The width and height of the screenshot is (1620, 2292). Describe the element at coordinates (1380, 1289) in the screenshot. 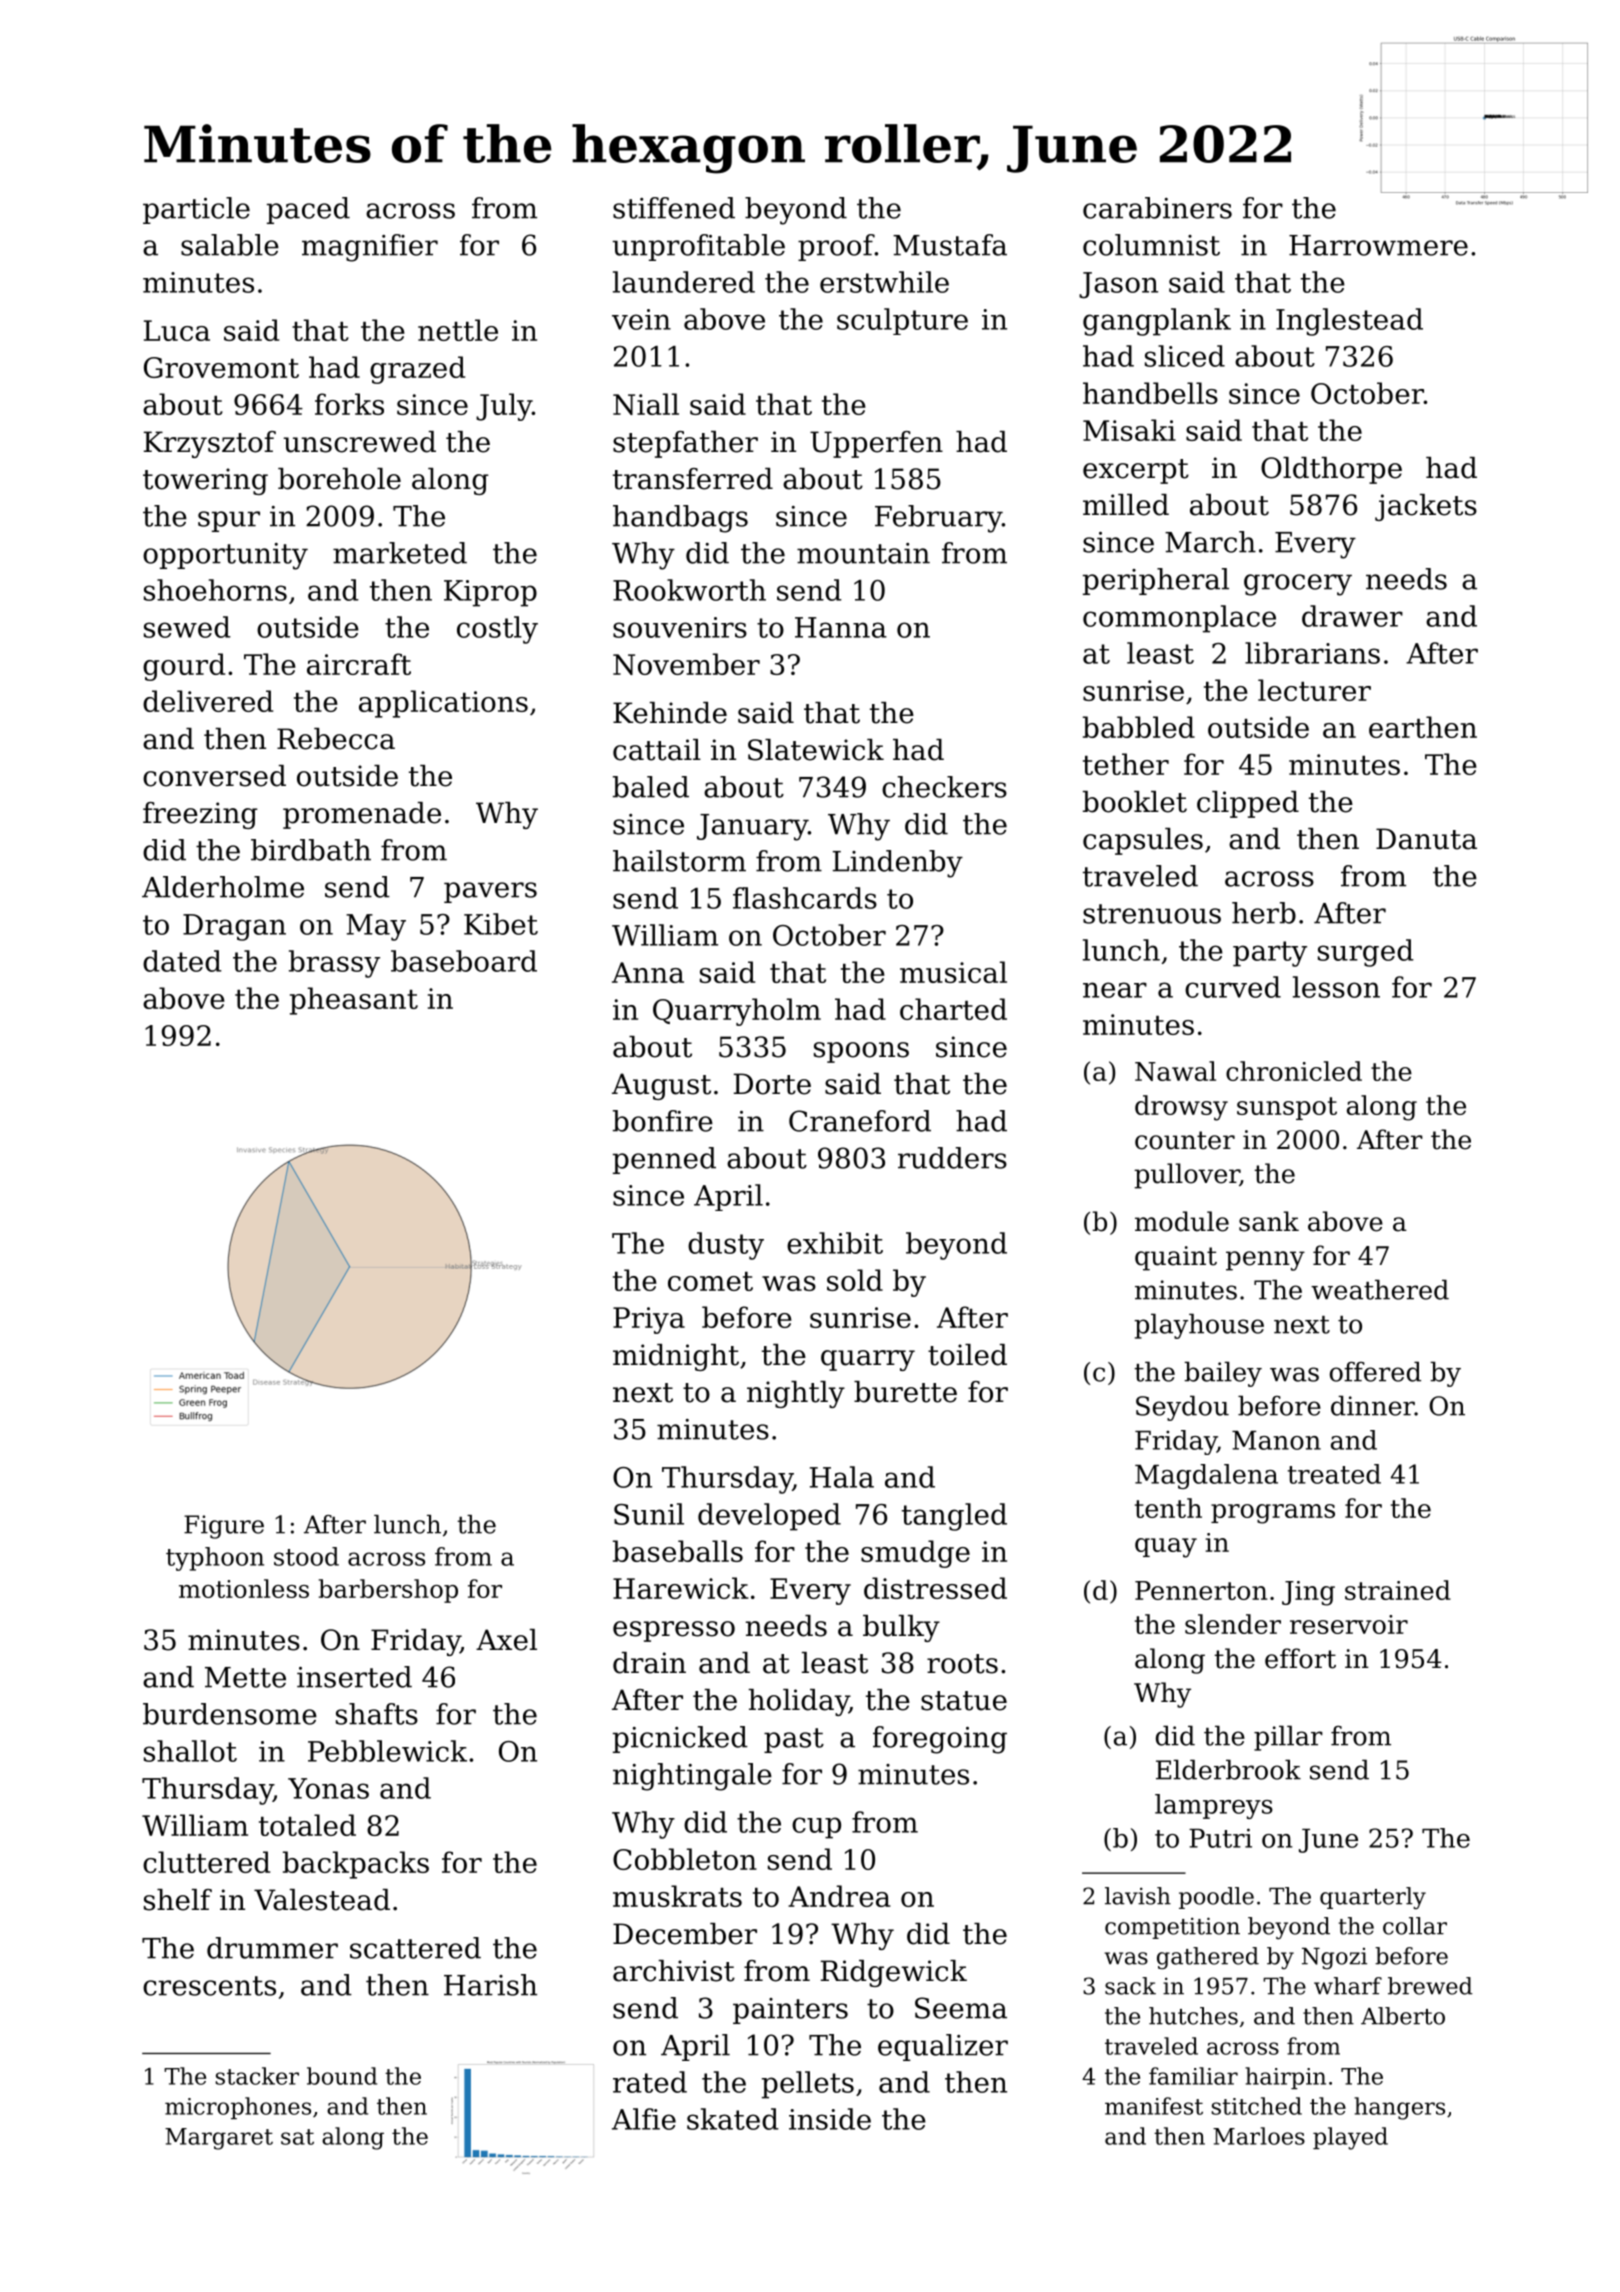

I see `weathered` at that location.
